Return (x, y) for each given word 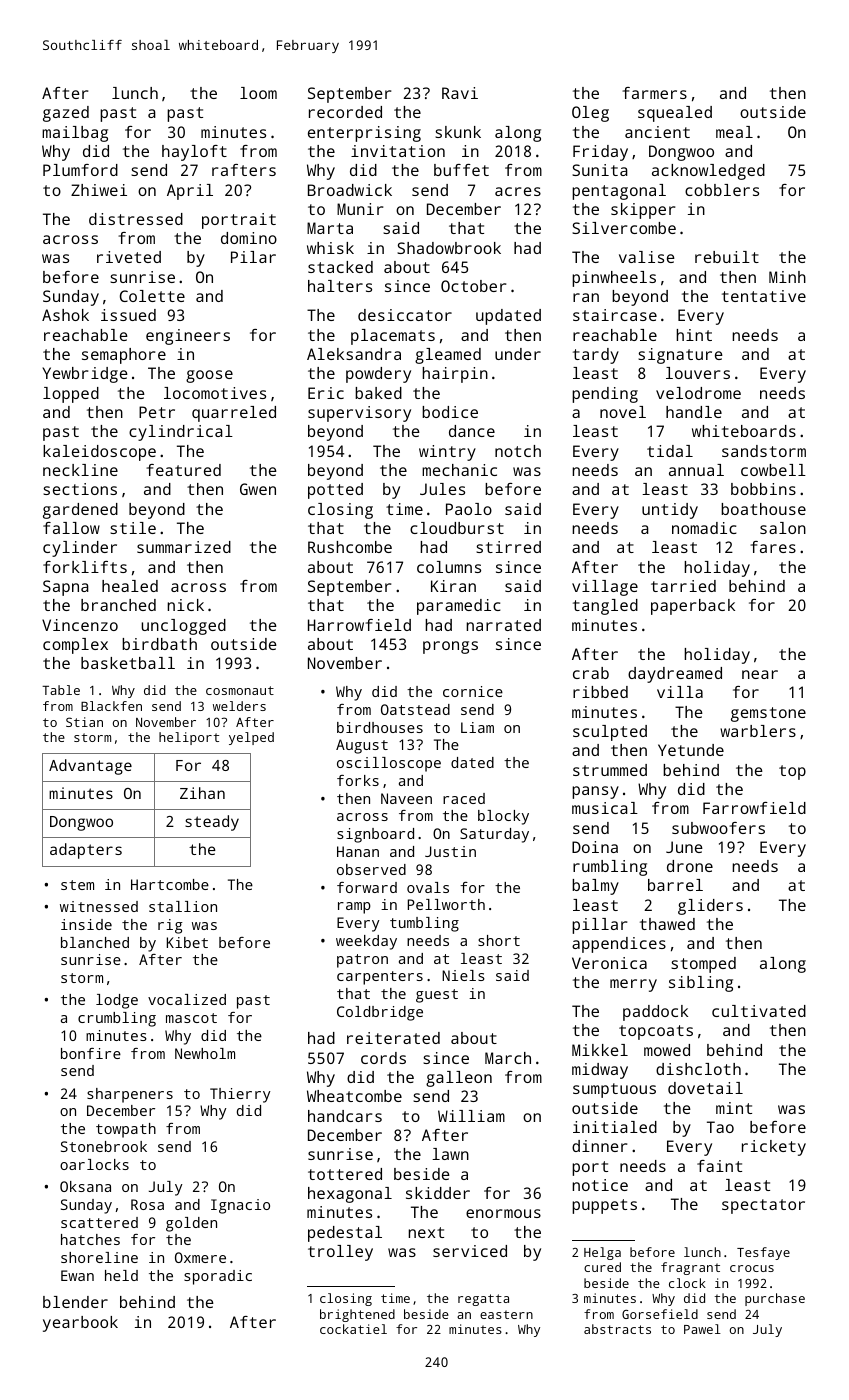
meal (734, 132)
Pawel (702, 1329)
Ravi (460, 93)
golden (191, 1224)
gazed (66, 114)
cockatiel (353, 1329)
